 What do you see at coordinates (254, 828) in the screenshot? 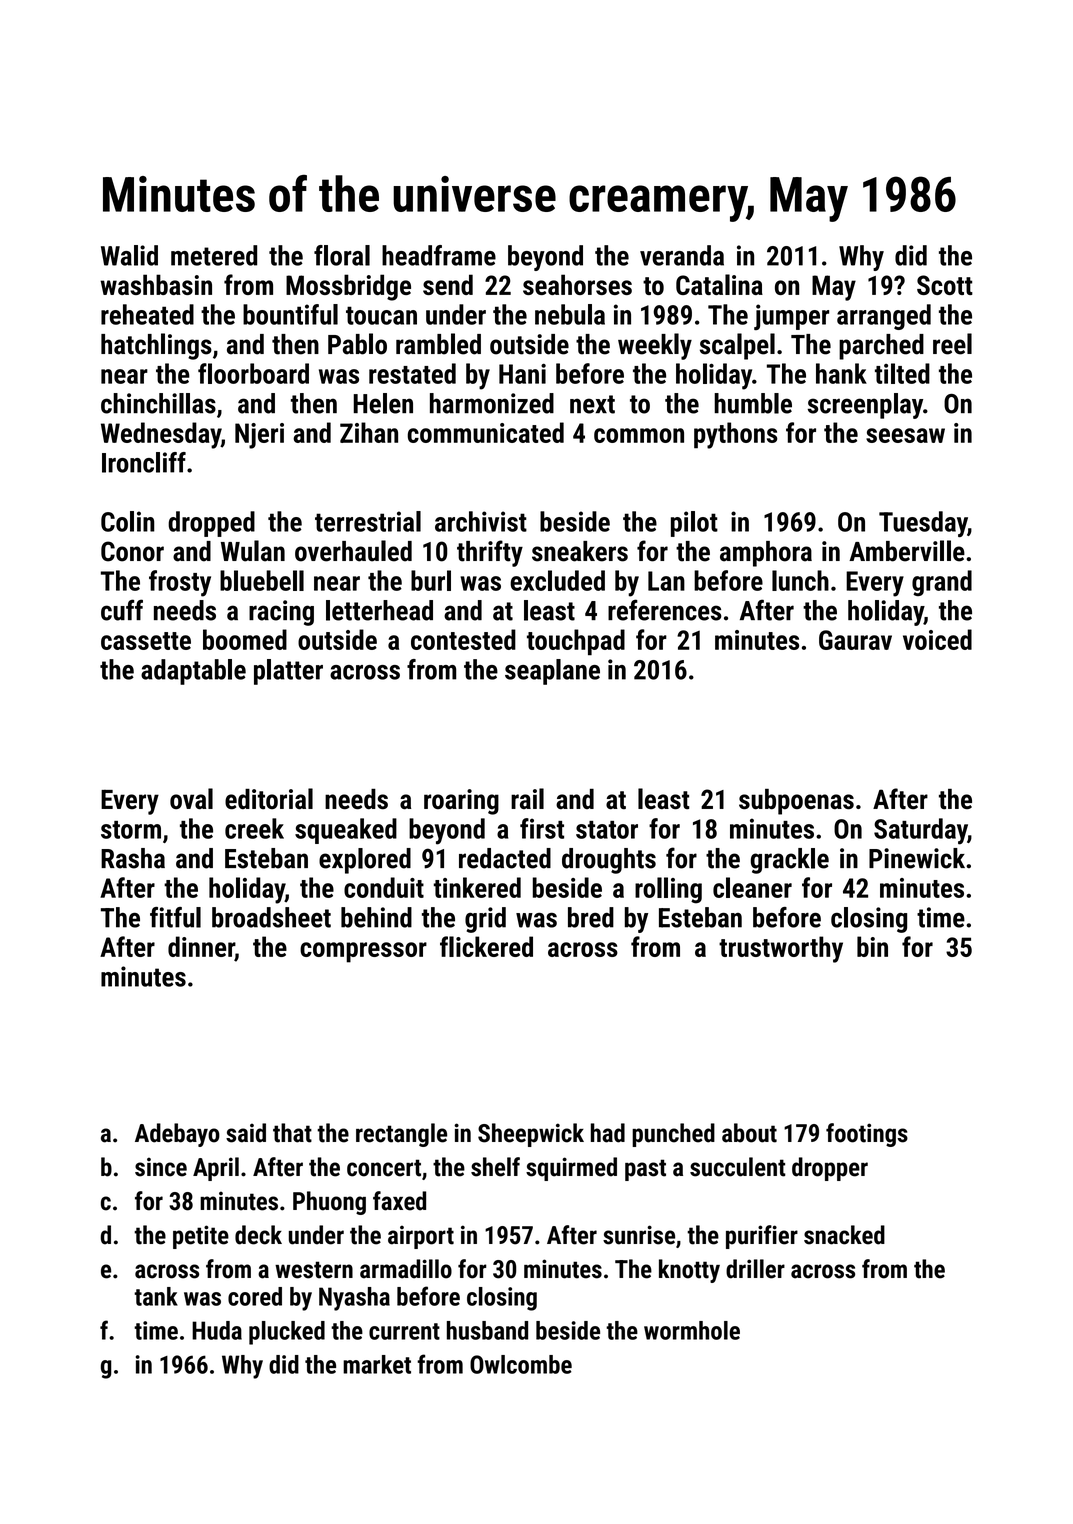
I see `creek` at bounding box center [254, 828].
